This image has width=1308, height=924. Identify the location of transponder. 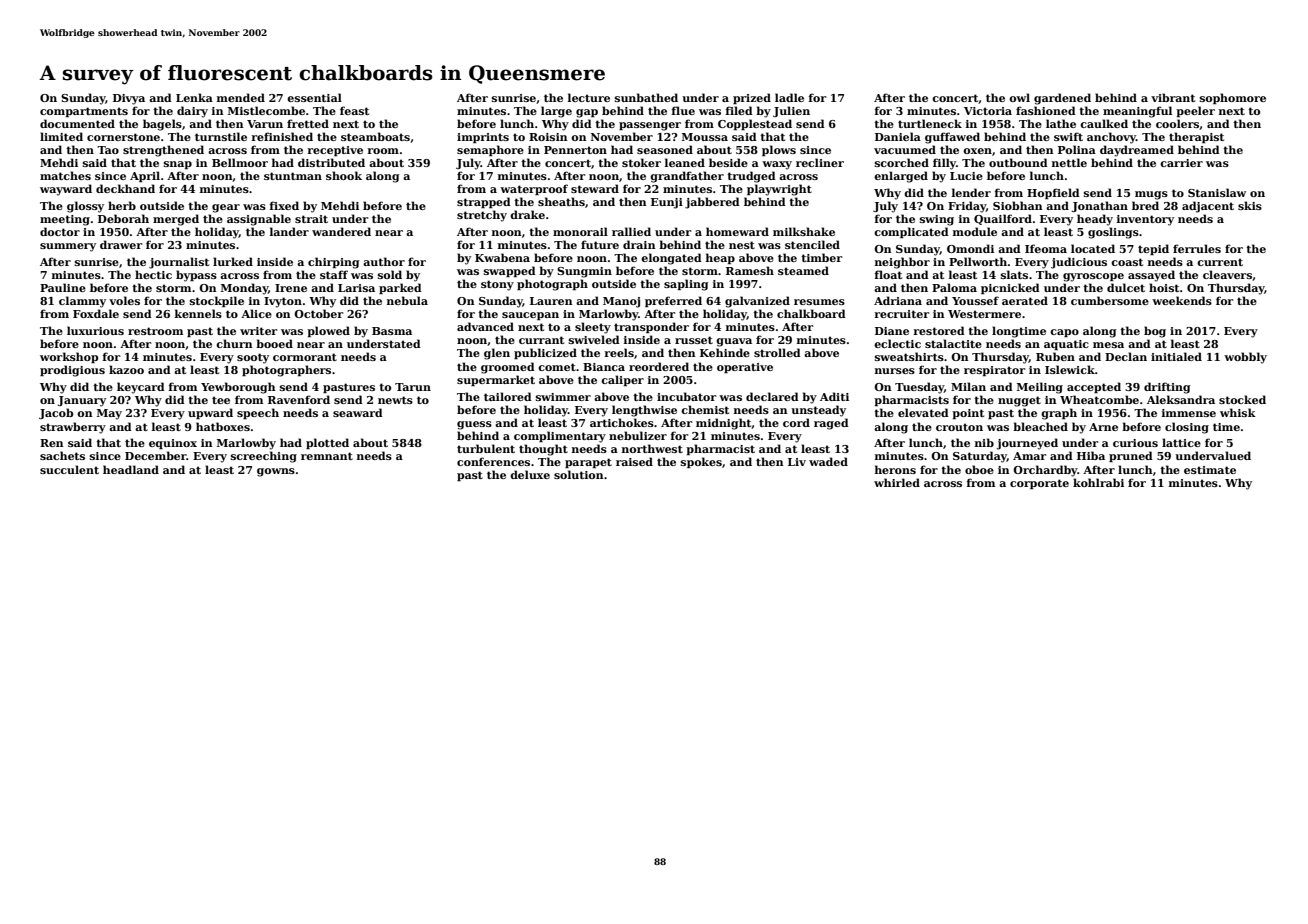
(651, 327).
